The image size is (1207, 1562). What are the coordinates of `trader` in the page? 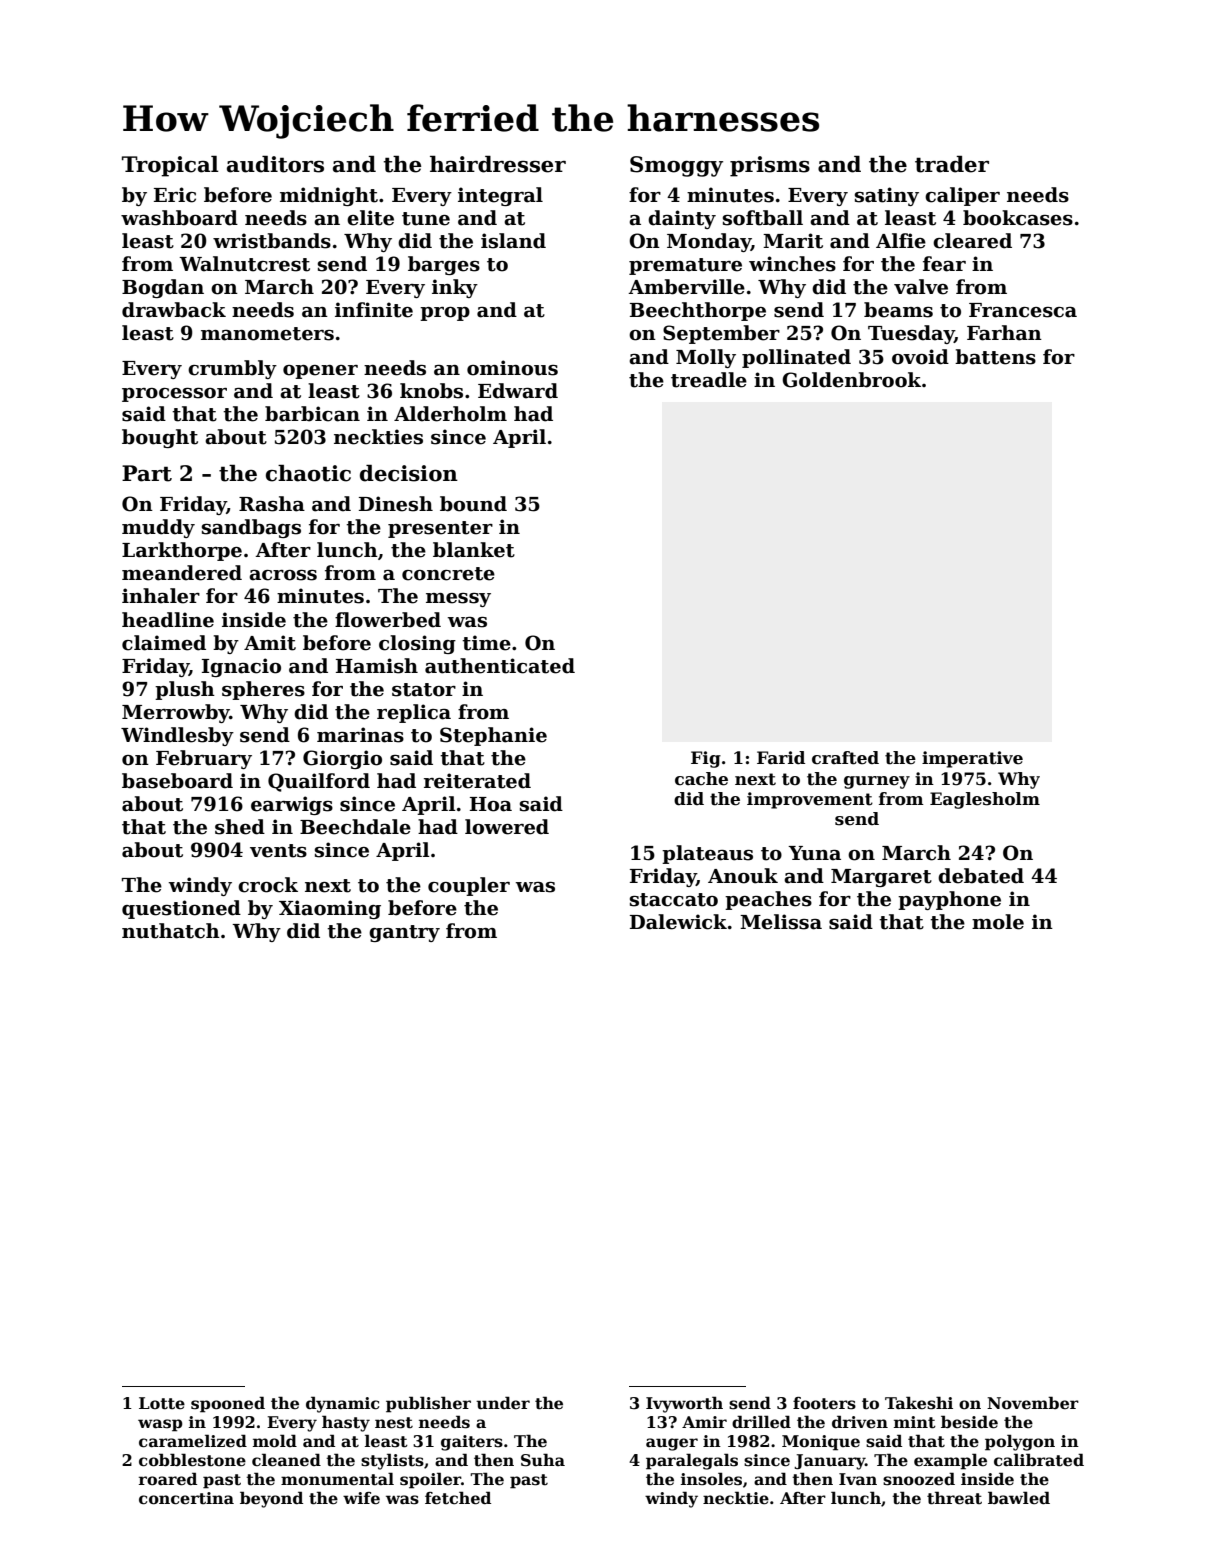 It's located at (952, 164).
